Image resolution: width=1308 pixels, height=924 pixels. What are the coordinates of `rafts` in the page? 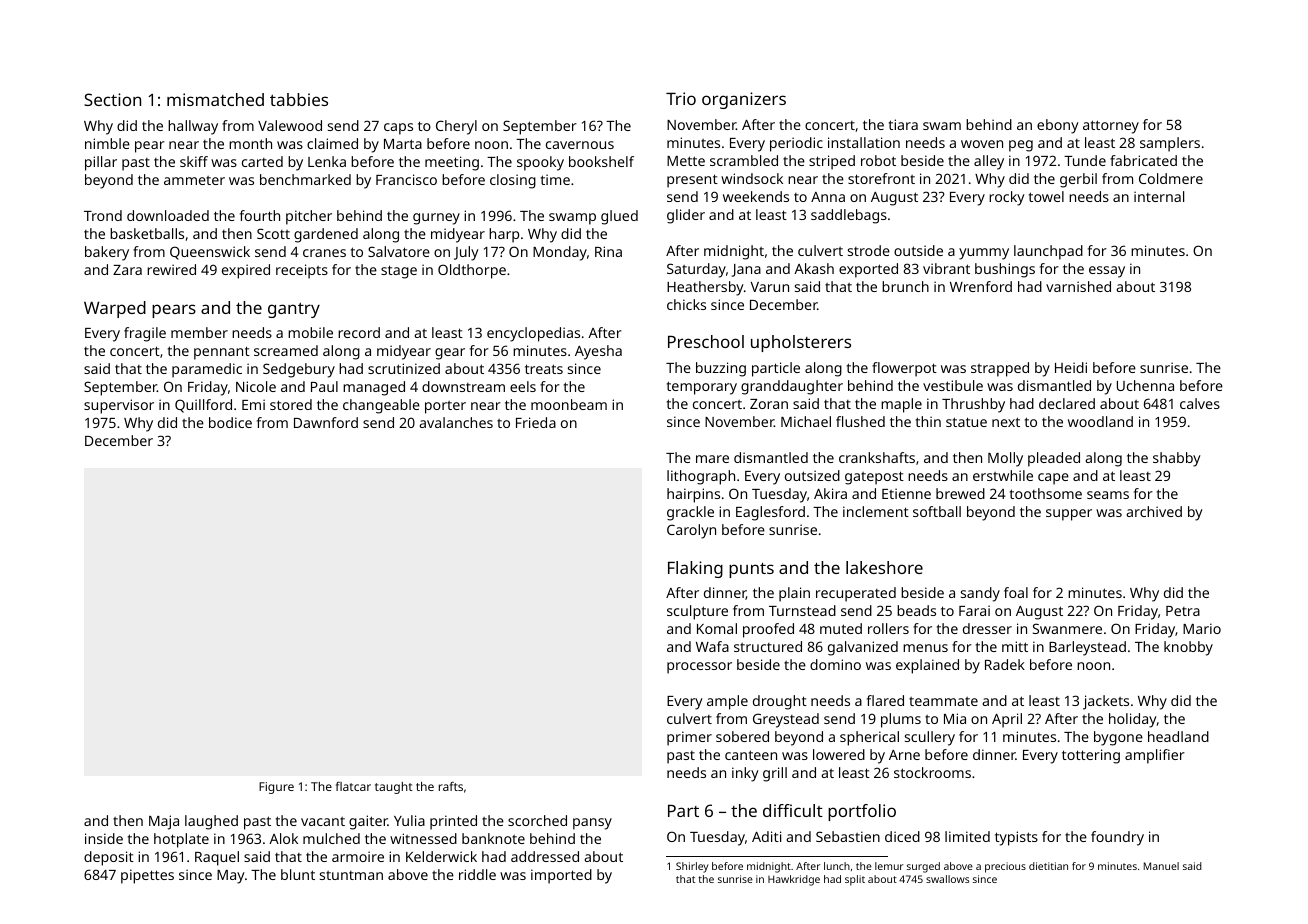 It's located at (451, 786).
